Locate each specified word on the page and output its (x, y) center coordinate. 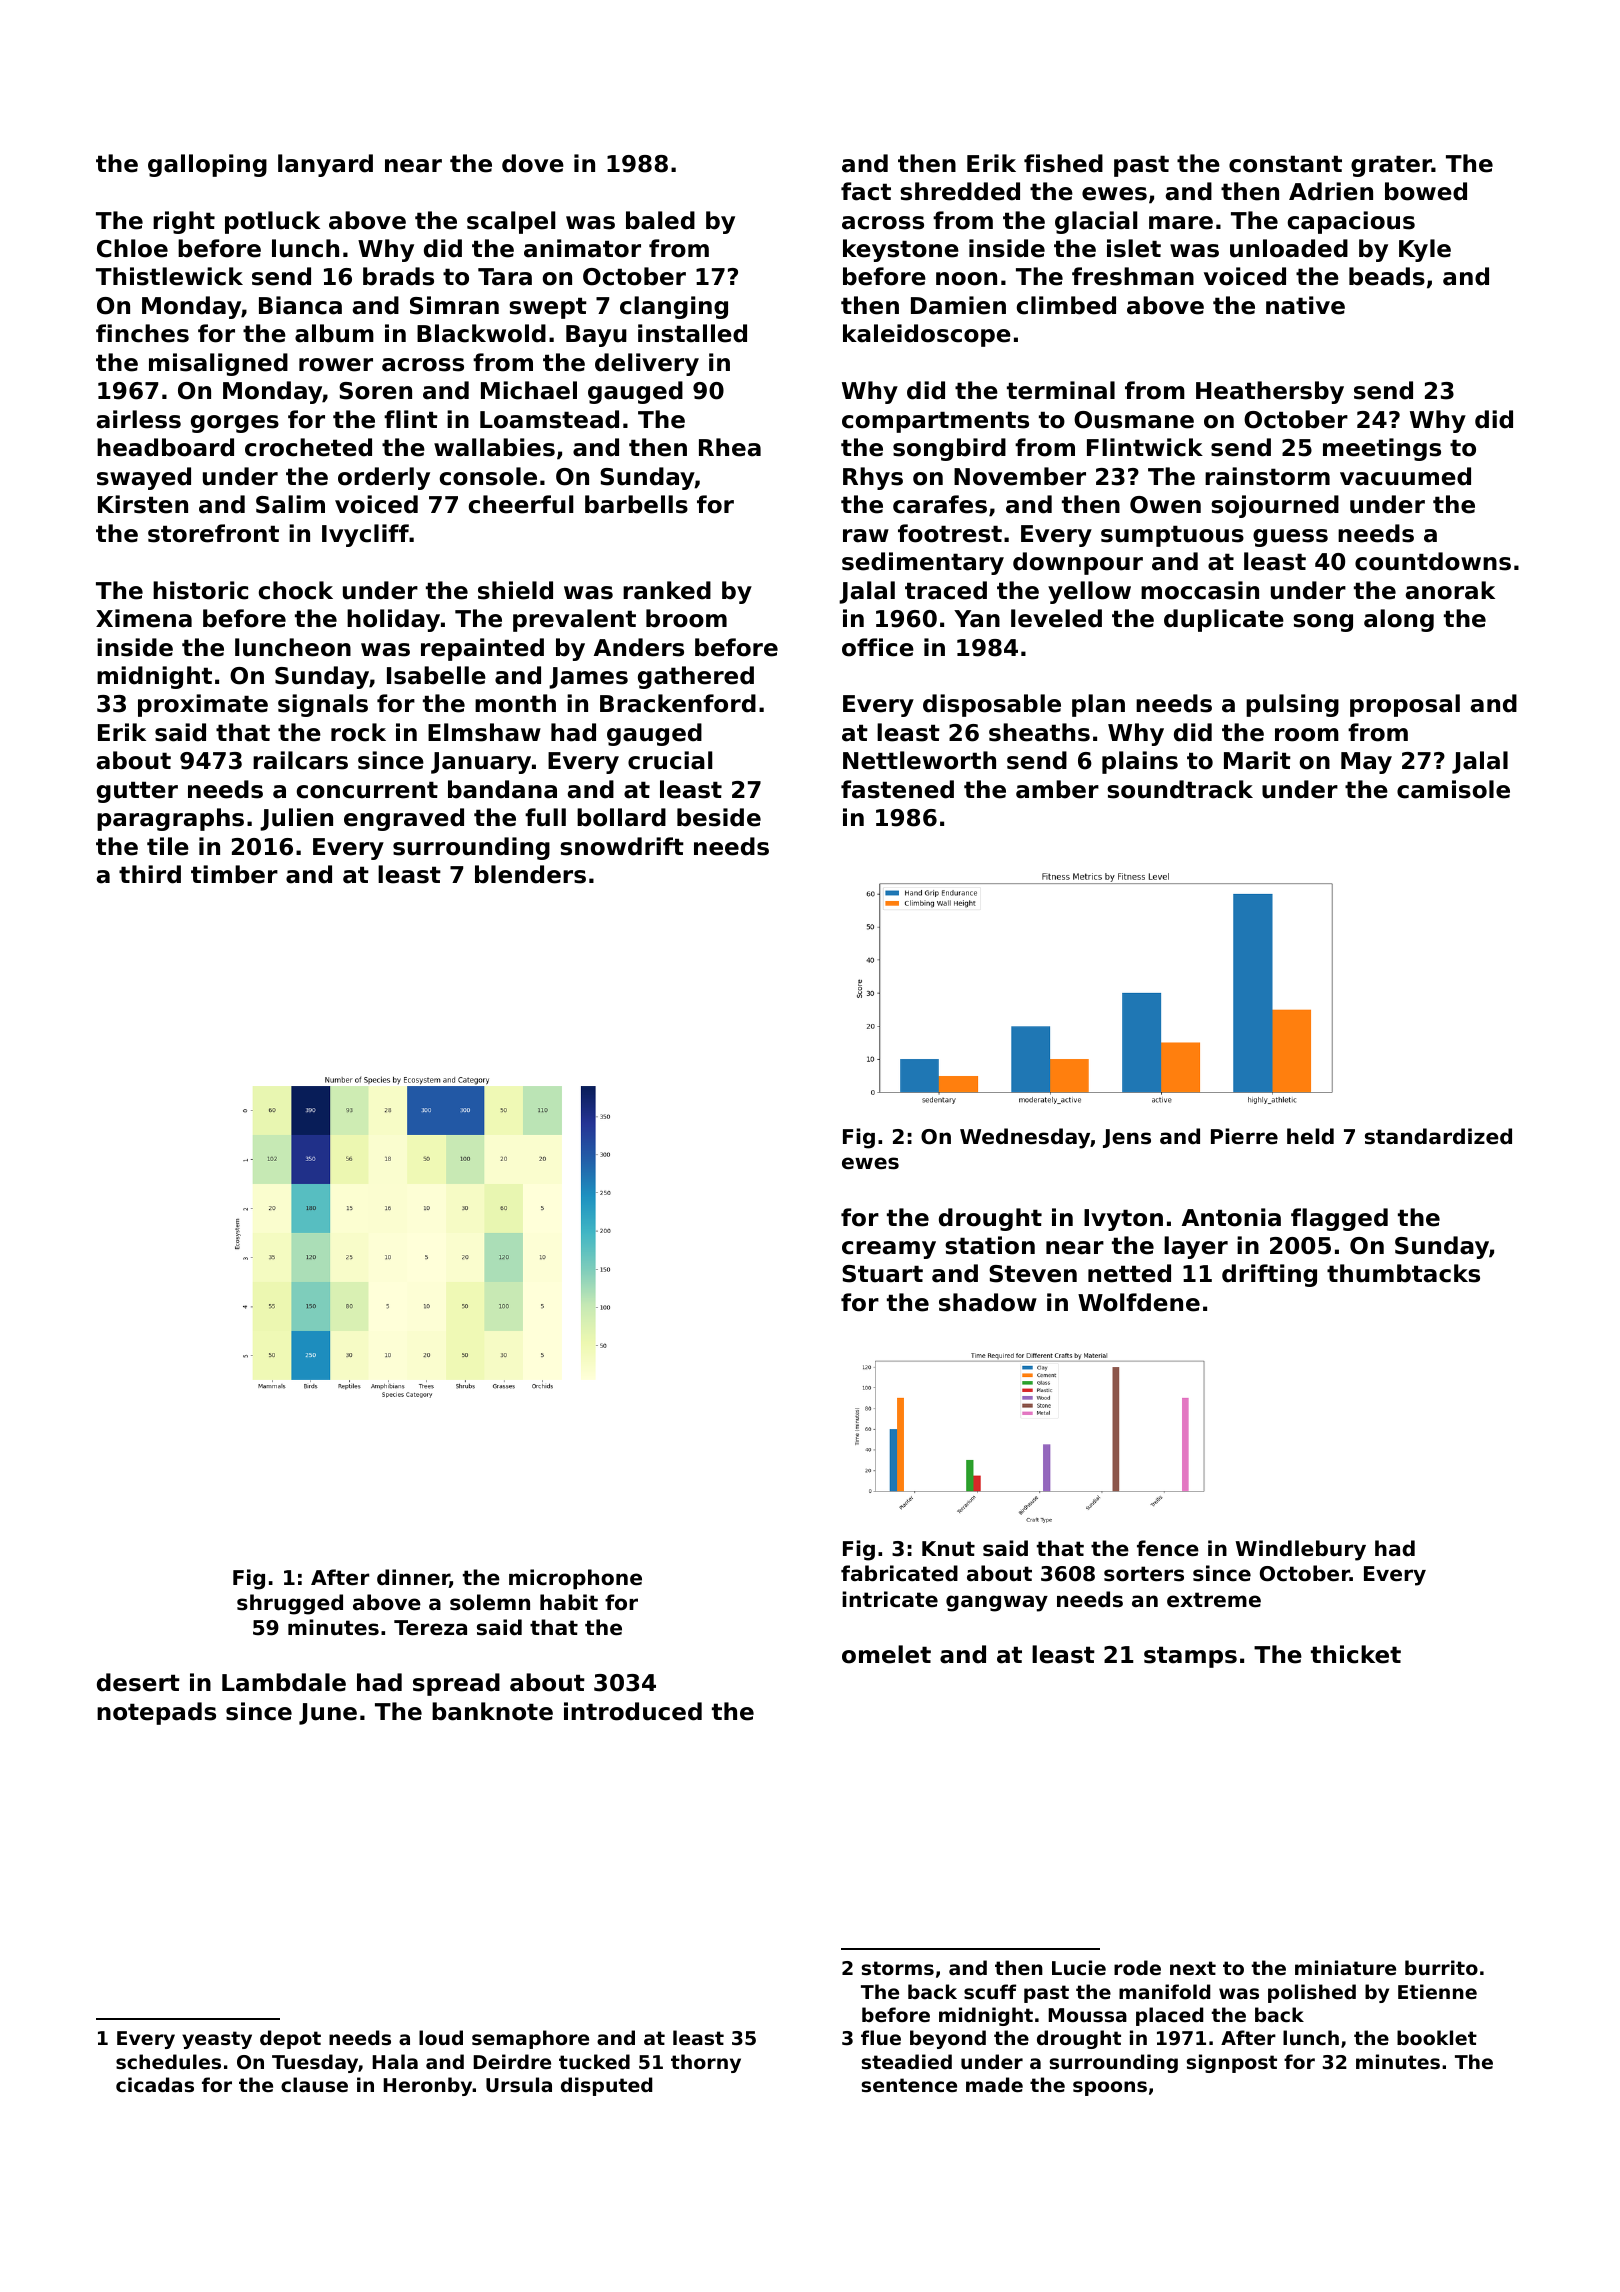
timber (234, 874)
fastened (897, 789)
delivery (647, 364)
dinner (413, 1578)
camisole (1453, 789)
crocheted (308, 447)
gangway (997, 1603)
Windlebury (1301, 1550)
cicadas (155, 2085)
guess (1290, 538)
